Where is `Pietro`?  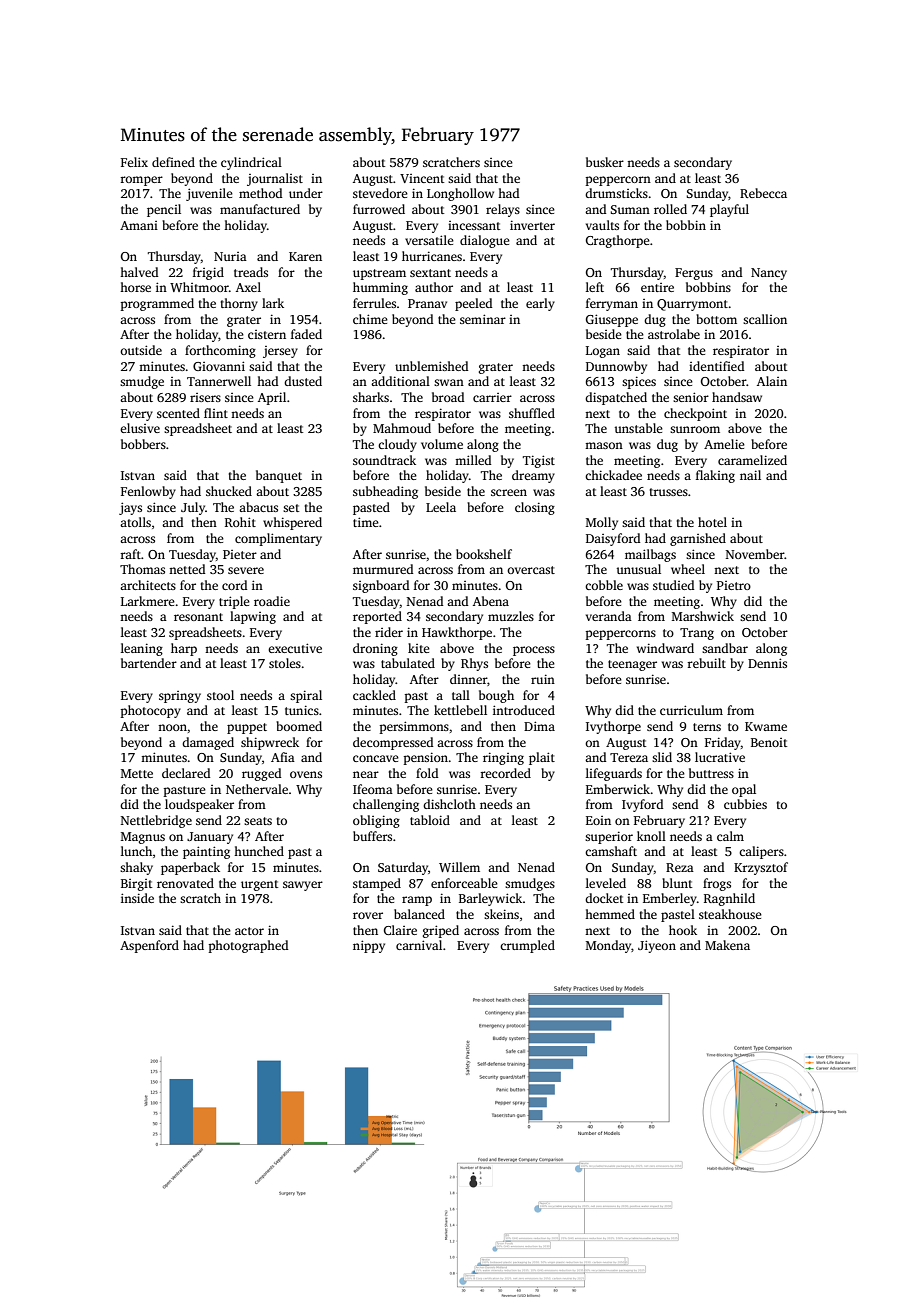 Pietro is located at coordinates (734, 585).
